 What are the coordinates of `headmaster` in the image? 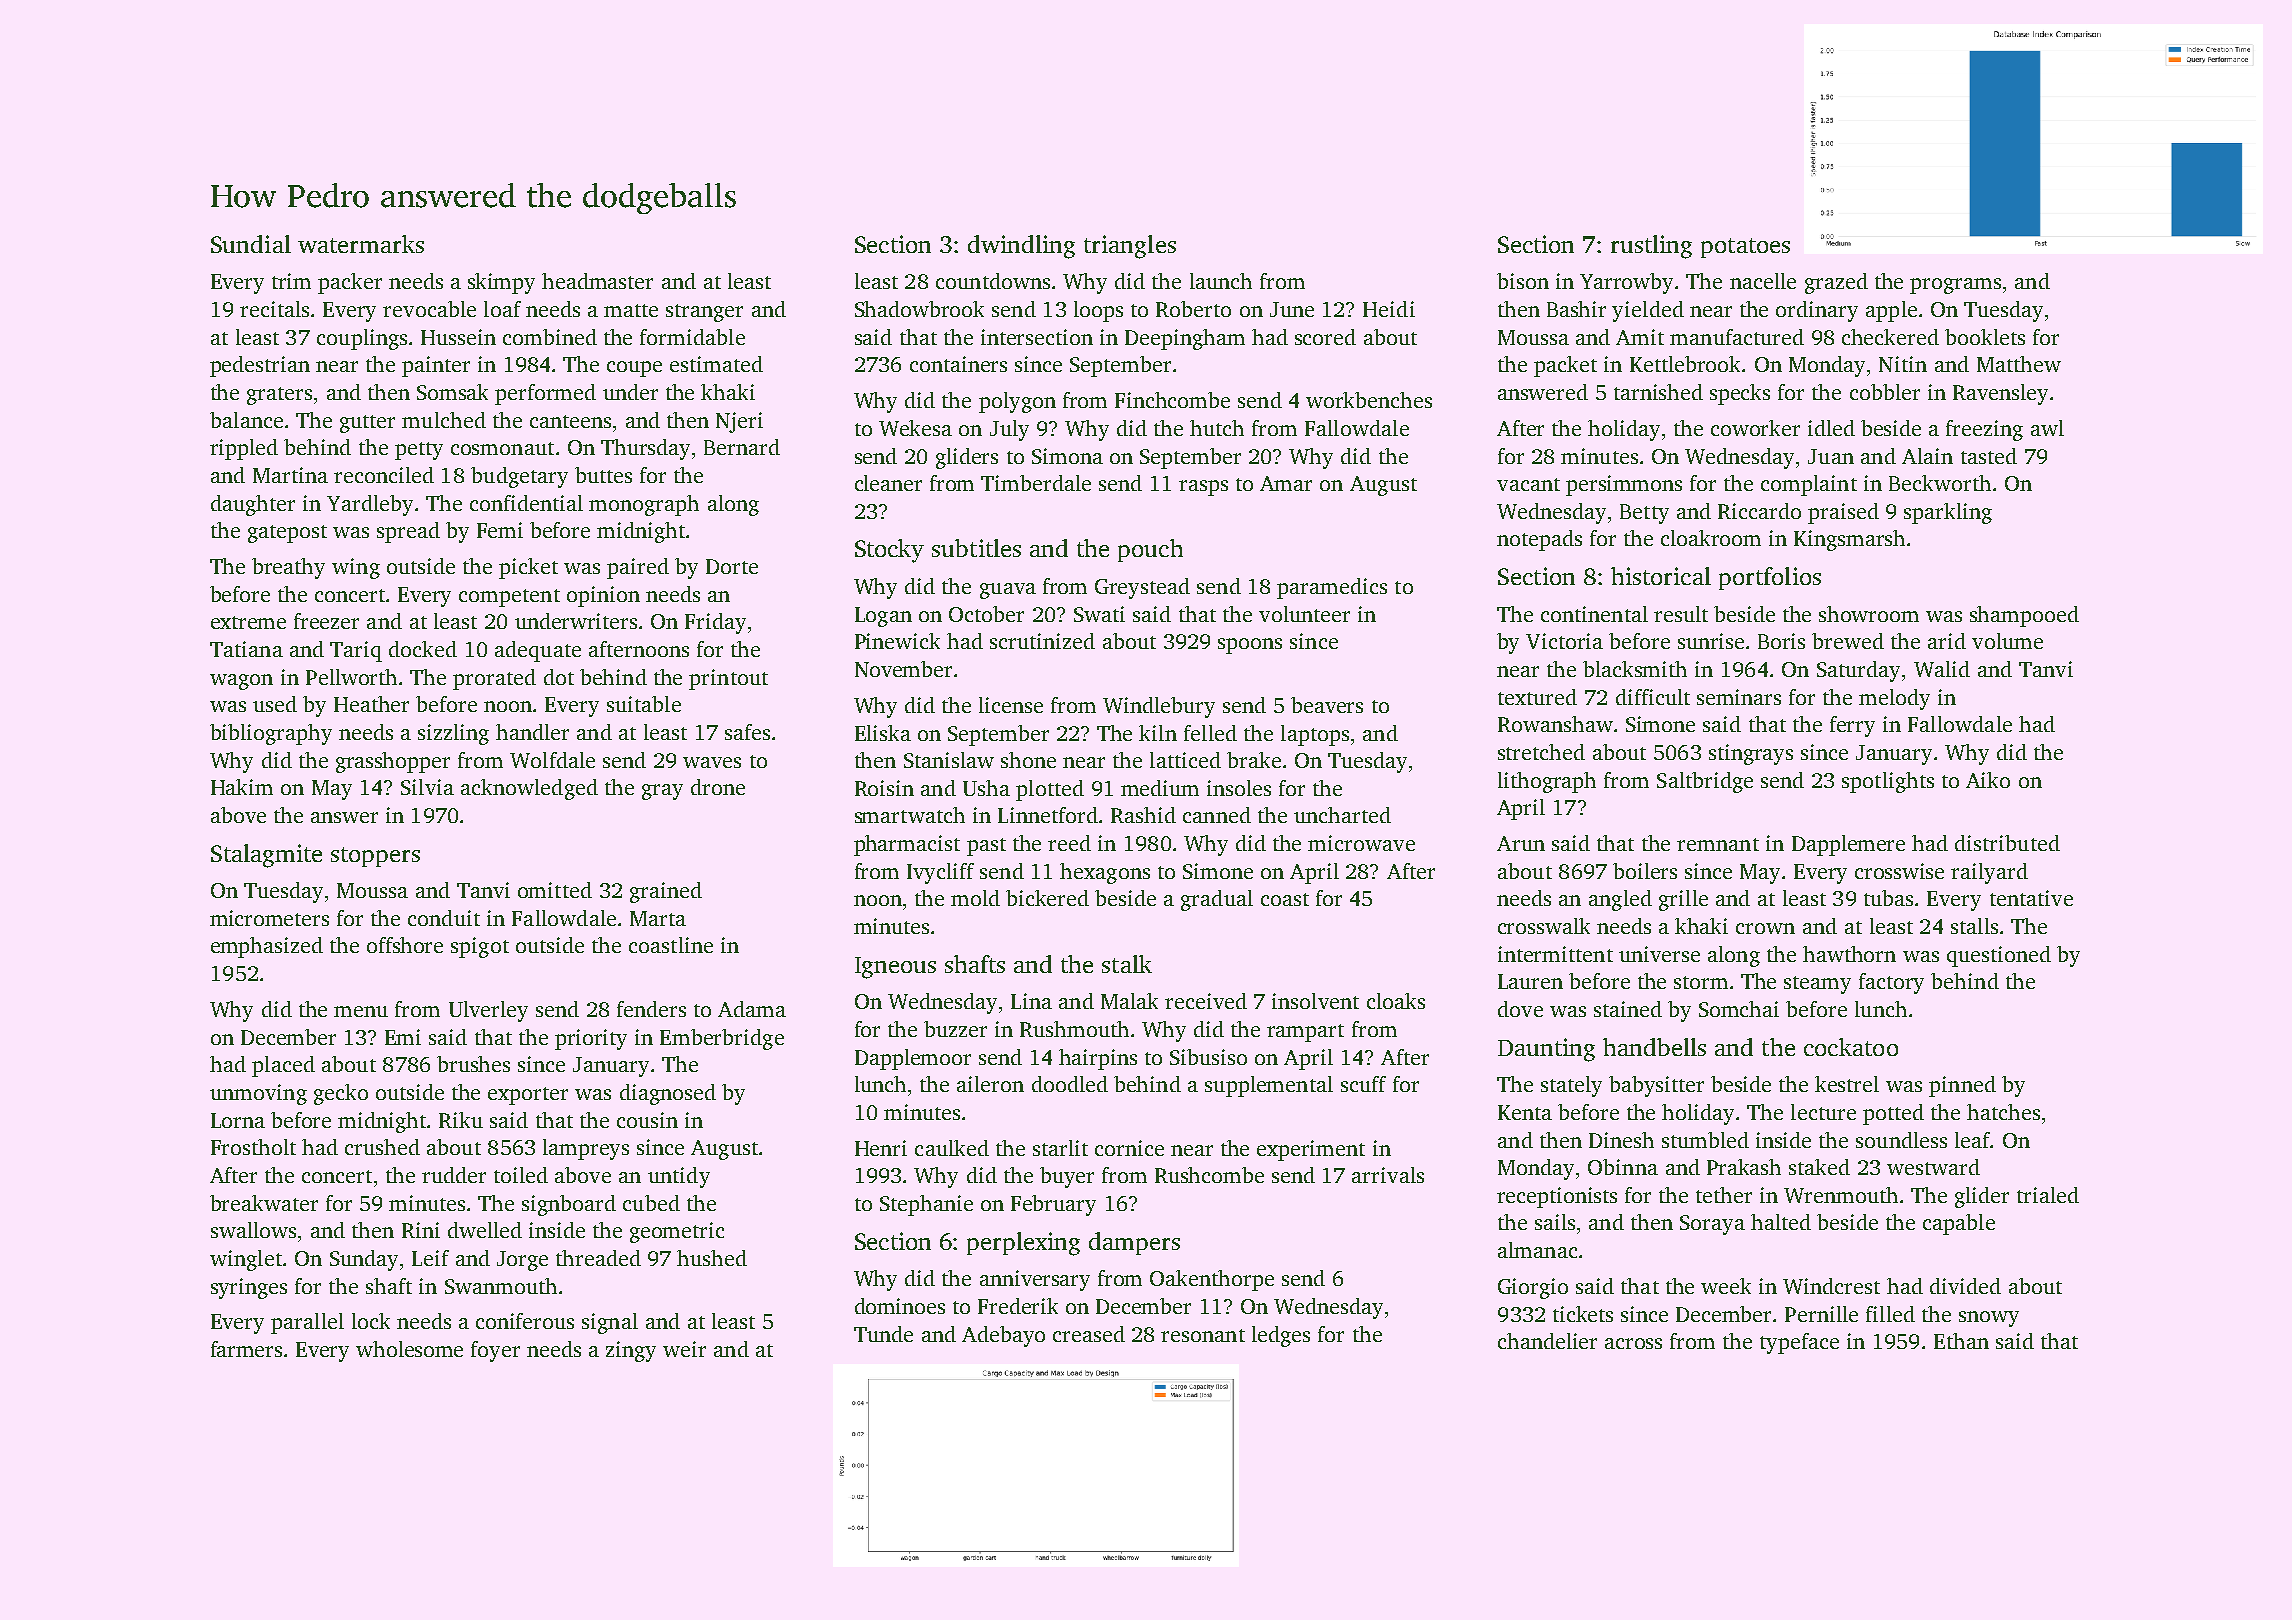 It's located at (597, 281).
